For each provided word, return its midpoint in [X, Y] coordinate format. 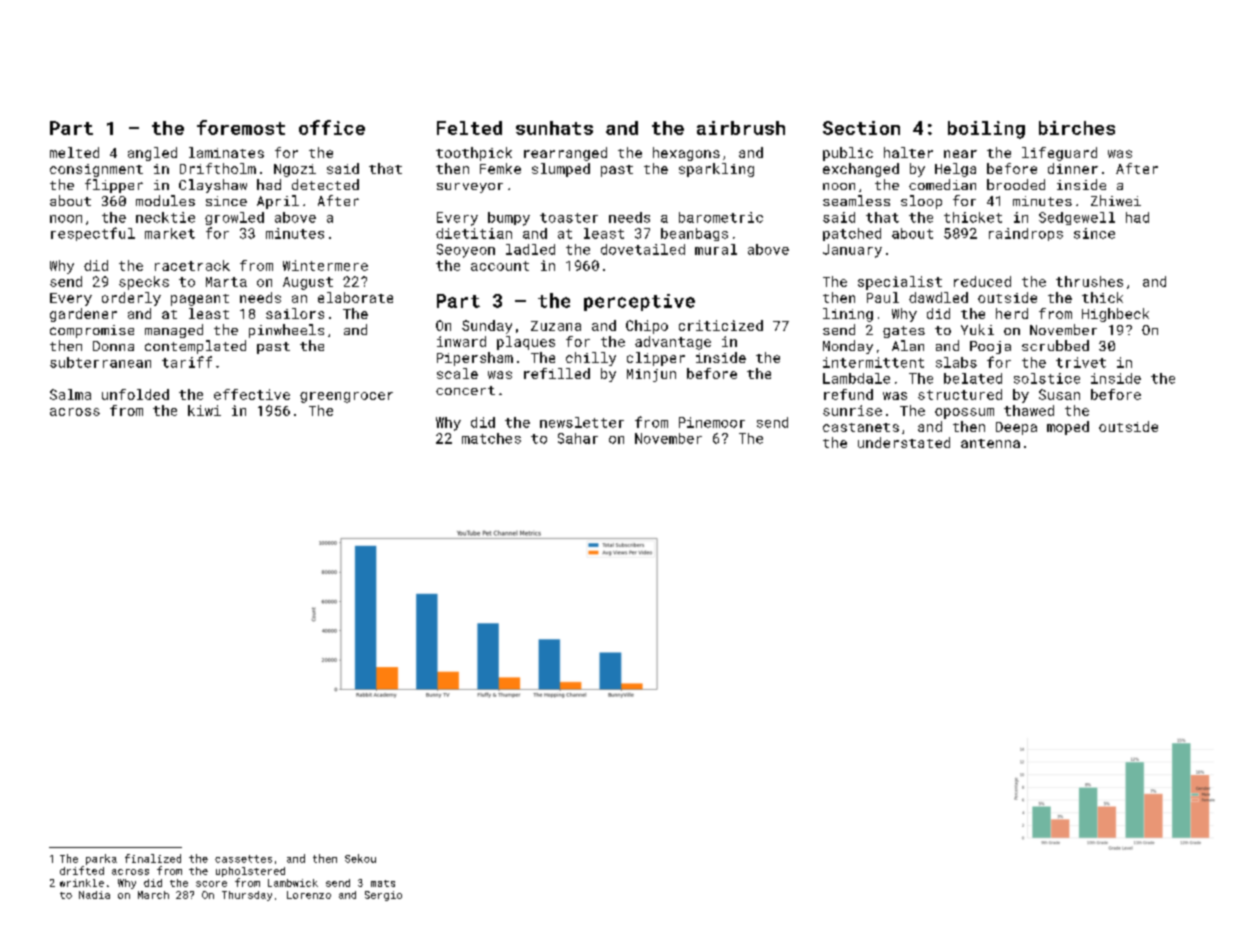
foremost [241, 127]
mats [383, 883]
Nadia [94, 895]
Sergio [383, 896]
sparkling [716, 170]
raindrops [1026, 234]
